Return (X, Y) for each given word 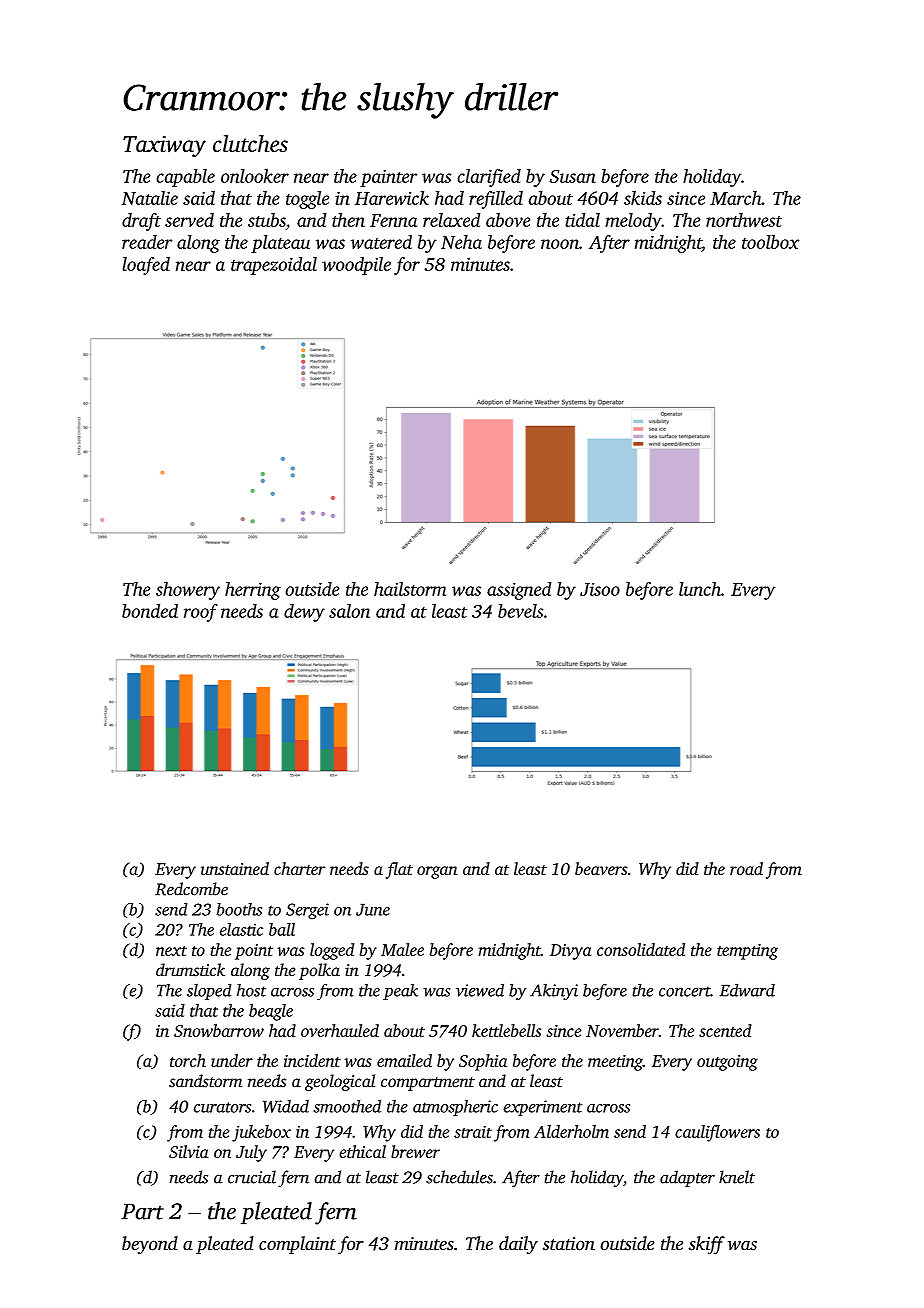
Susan (573, 176)
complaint (297, 1245)
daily (518, 1245)
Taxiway (164, 146)
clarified (489, 178)
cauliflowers (717, 1133)
